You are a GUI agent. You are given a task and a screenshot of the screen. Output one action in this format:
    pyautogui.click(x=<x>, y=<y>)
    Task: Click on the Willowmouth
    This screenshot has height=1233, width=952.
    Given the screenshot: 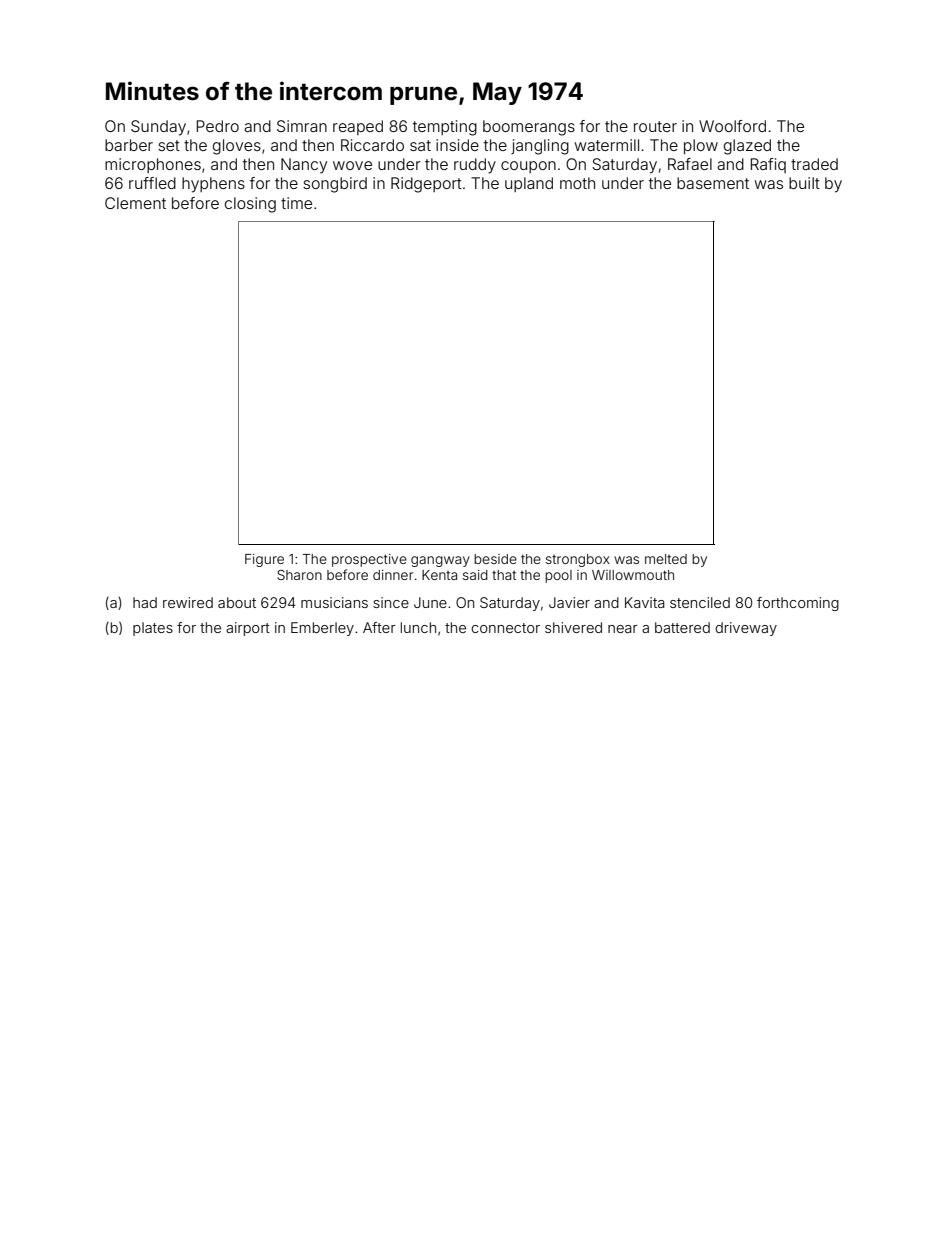 What is the action you would take?
    pyautogui.click(x=633, y=575)
